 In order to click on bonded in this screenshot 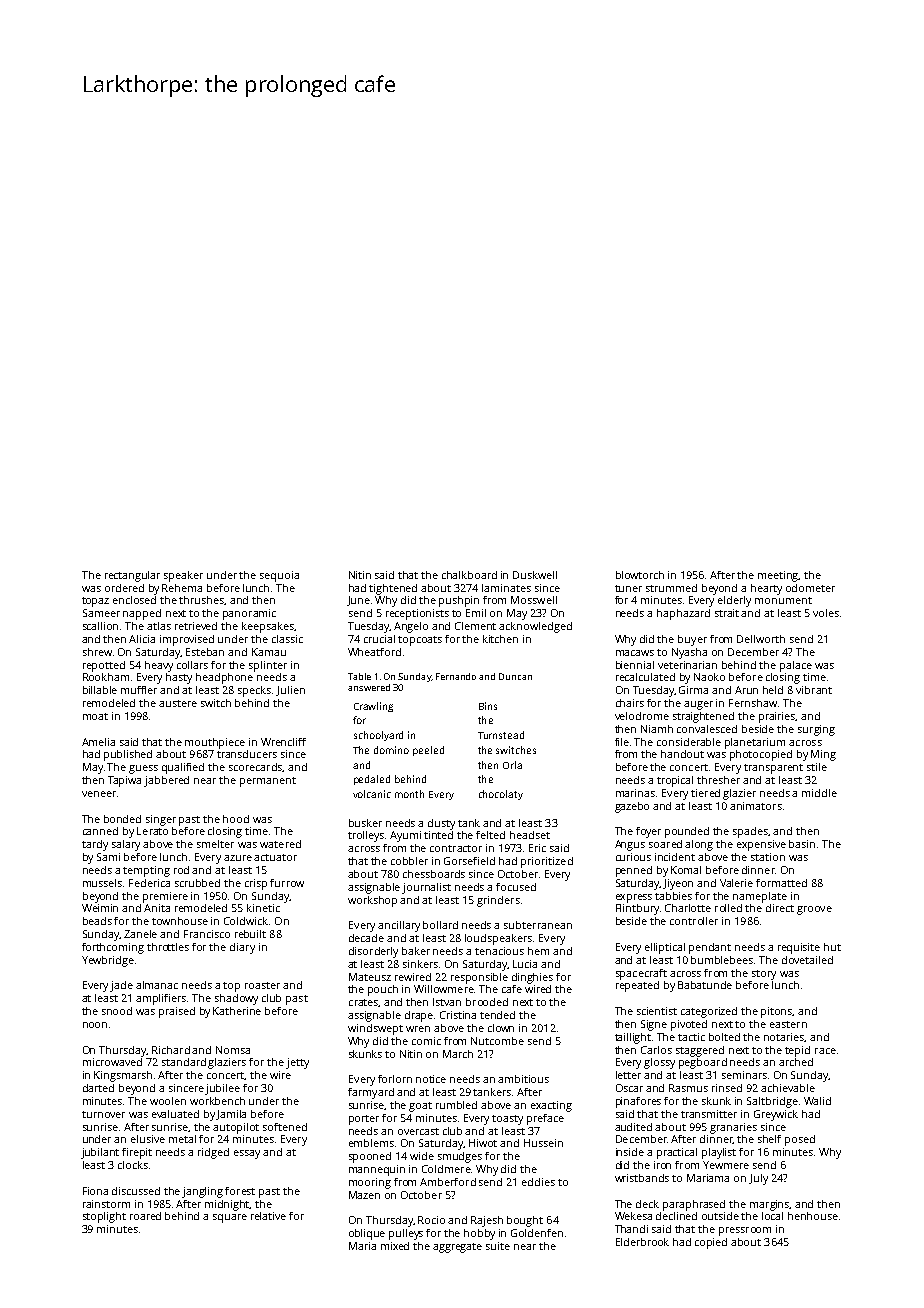, I will do `click(122, 819)`.
